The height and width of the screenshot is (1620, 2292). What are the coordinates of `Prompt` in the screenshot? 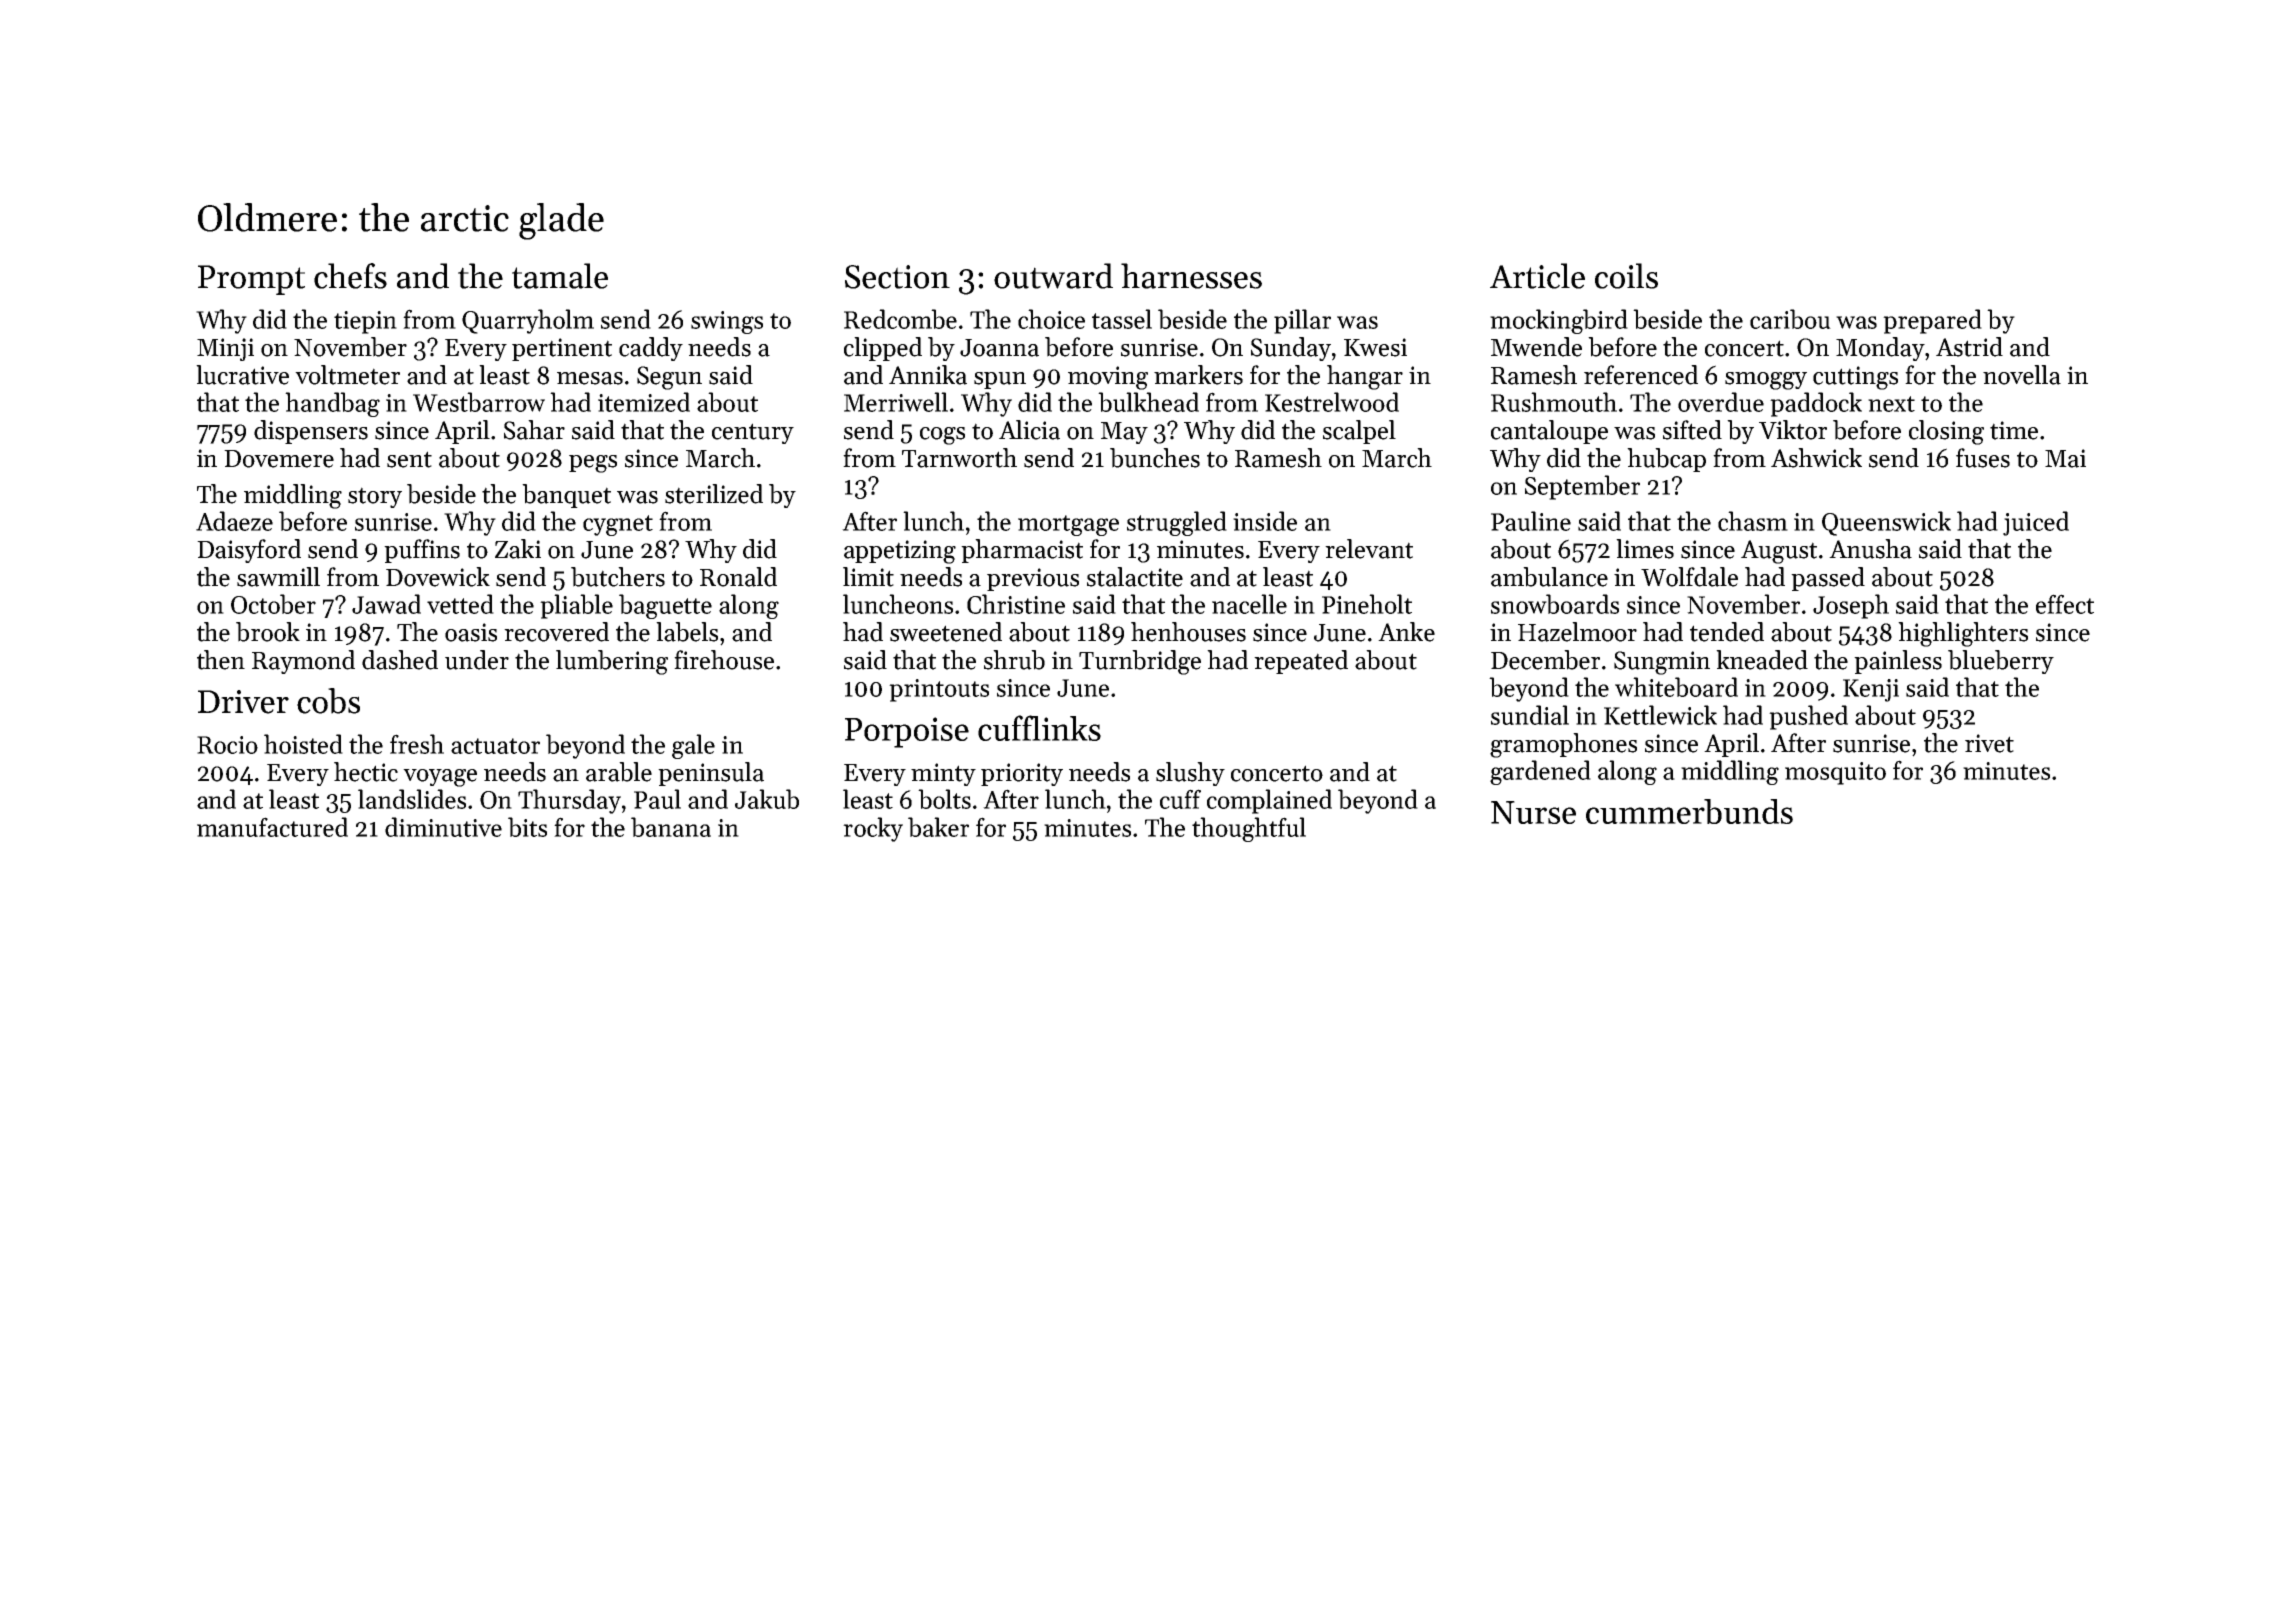 It's located at (251, 280).
